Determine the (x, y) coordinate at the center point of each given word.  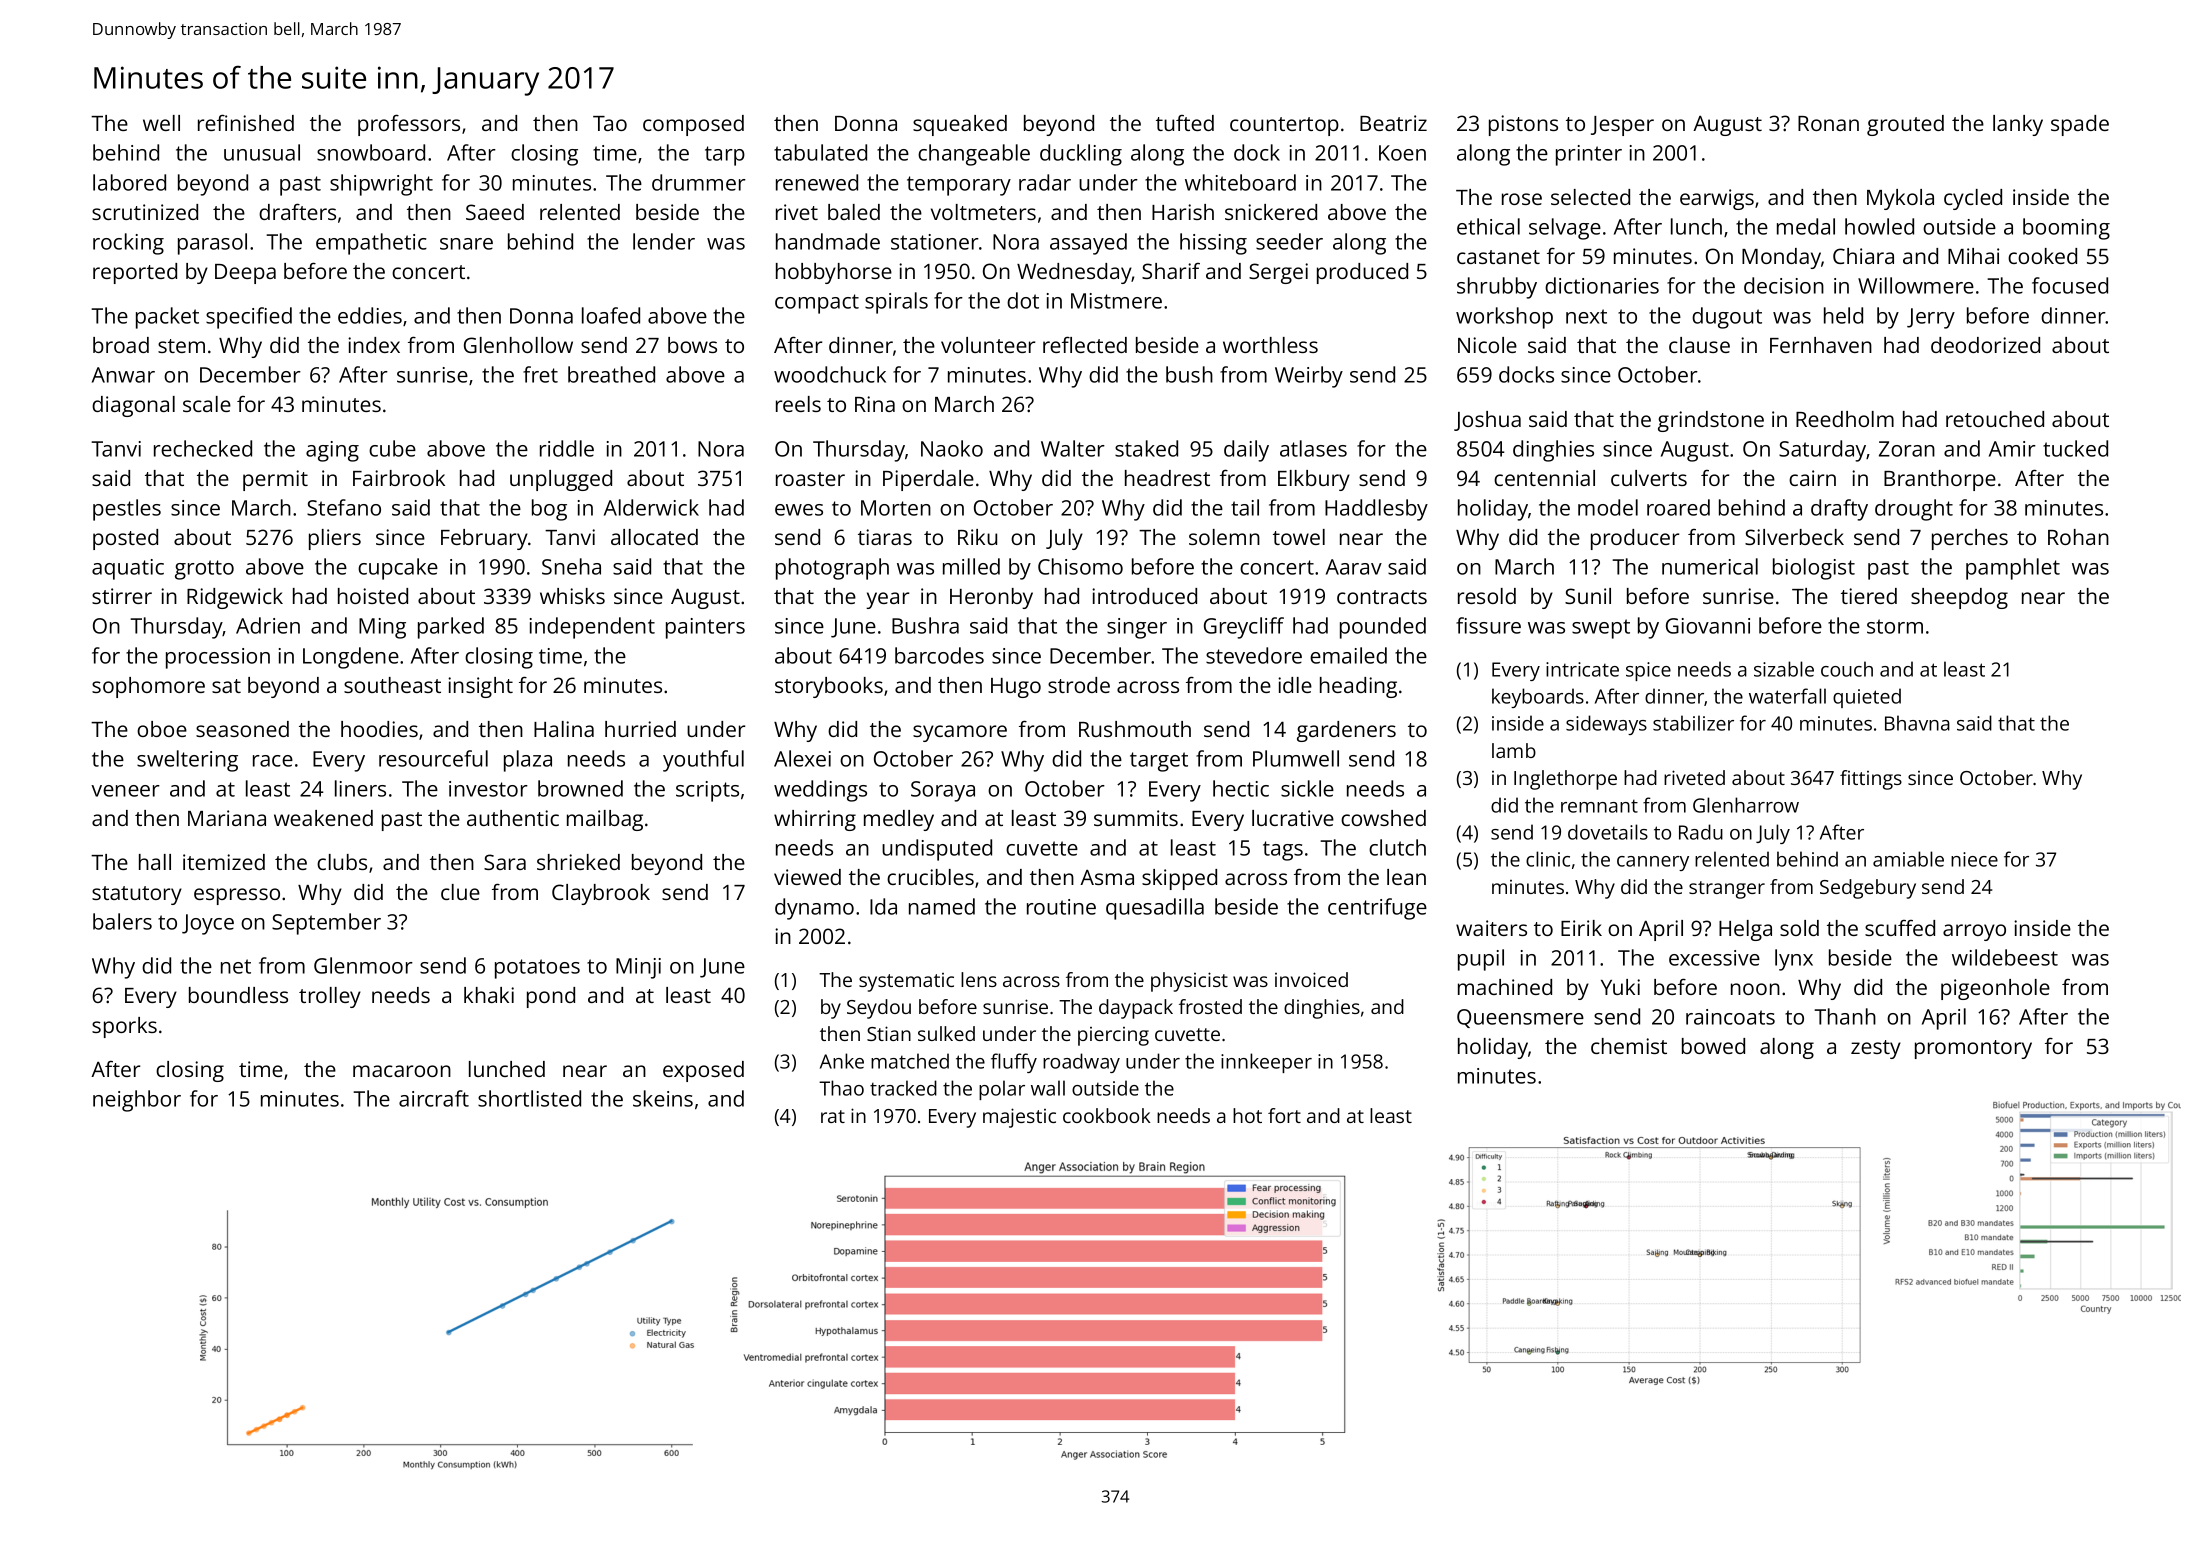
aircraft (434, 1098)
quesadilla (1155, 909)
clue (460, 892)
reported (135, 273)
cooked (2042, 256)
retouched (1995, 419)
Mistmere (1116, 301)
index (374, 345)
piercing (1113, 1036)
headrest (1167, 478)
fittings (1871, 780)
